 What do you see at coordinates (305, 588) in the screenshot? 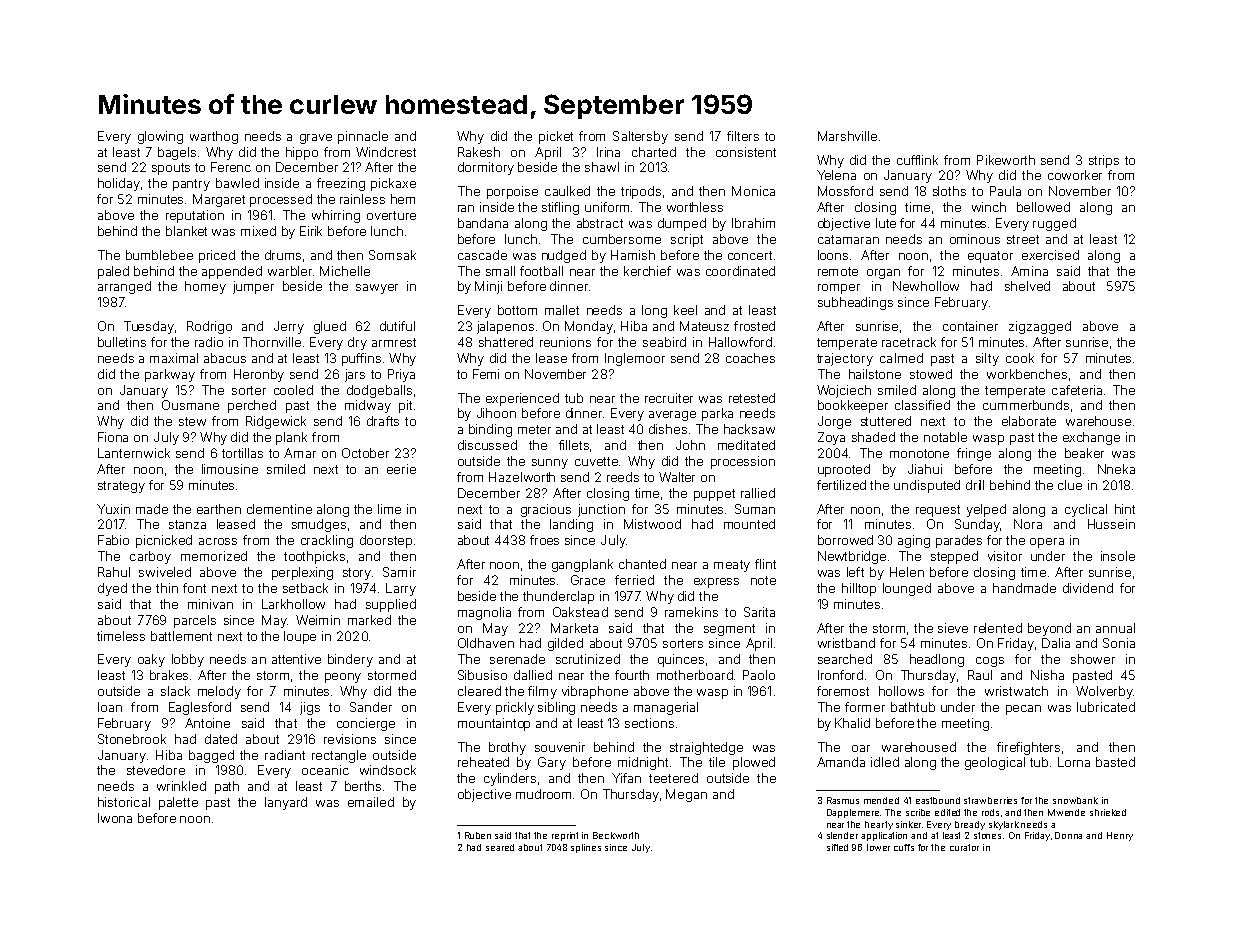
I see `setback` at bounding box center [305, 588].
